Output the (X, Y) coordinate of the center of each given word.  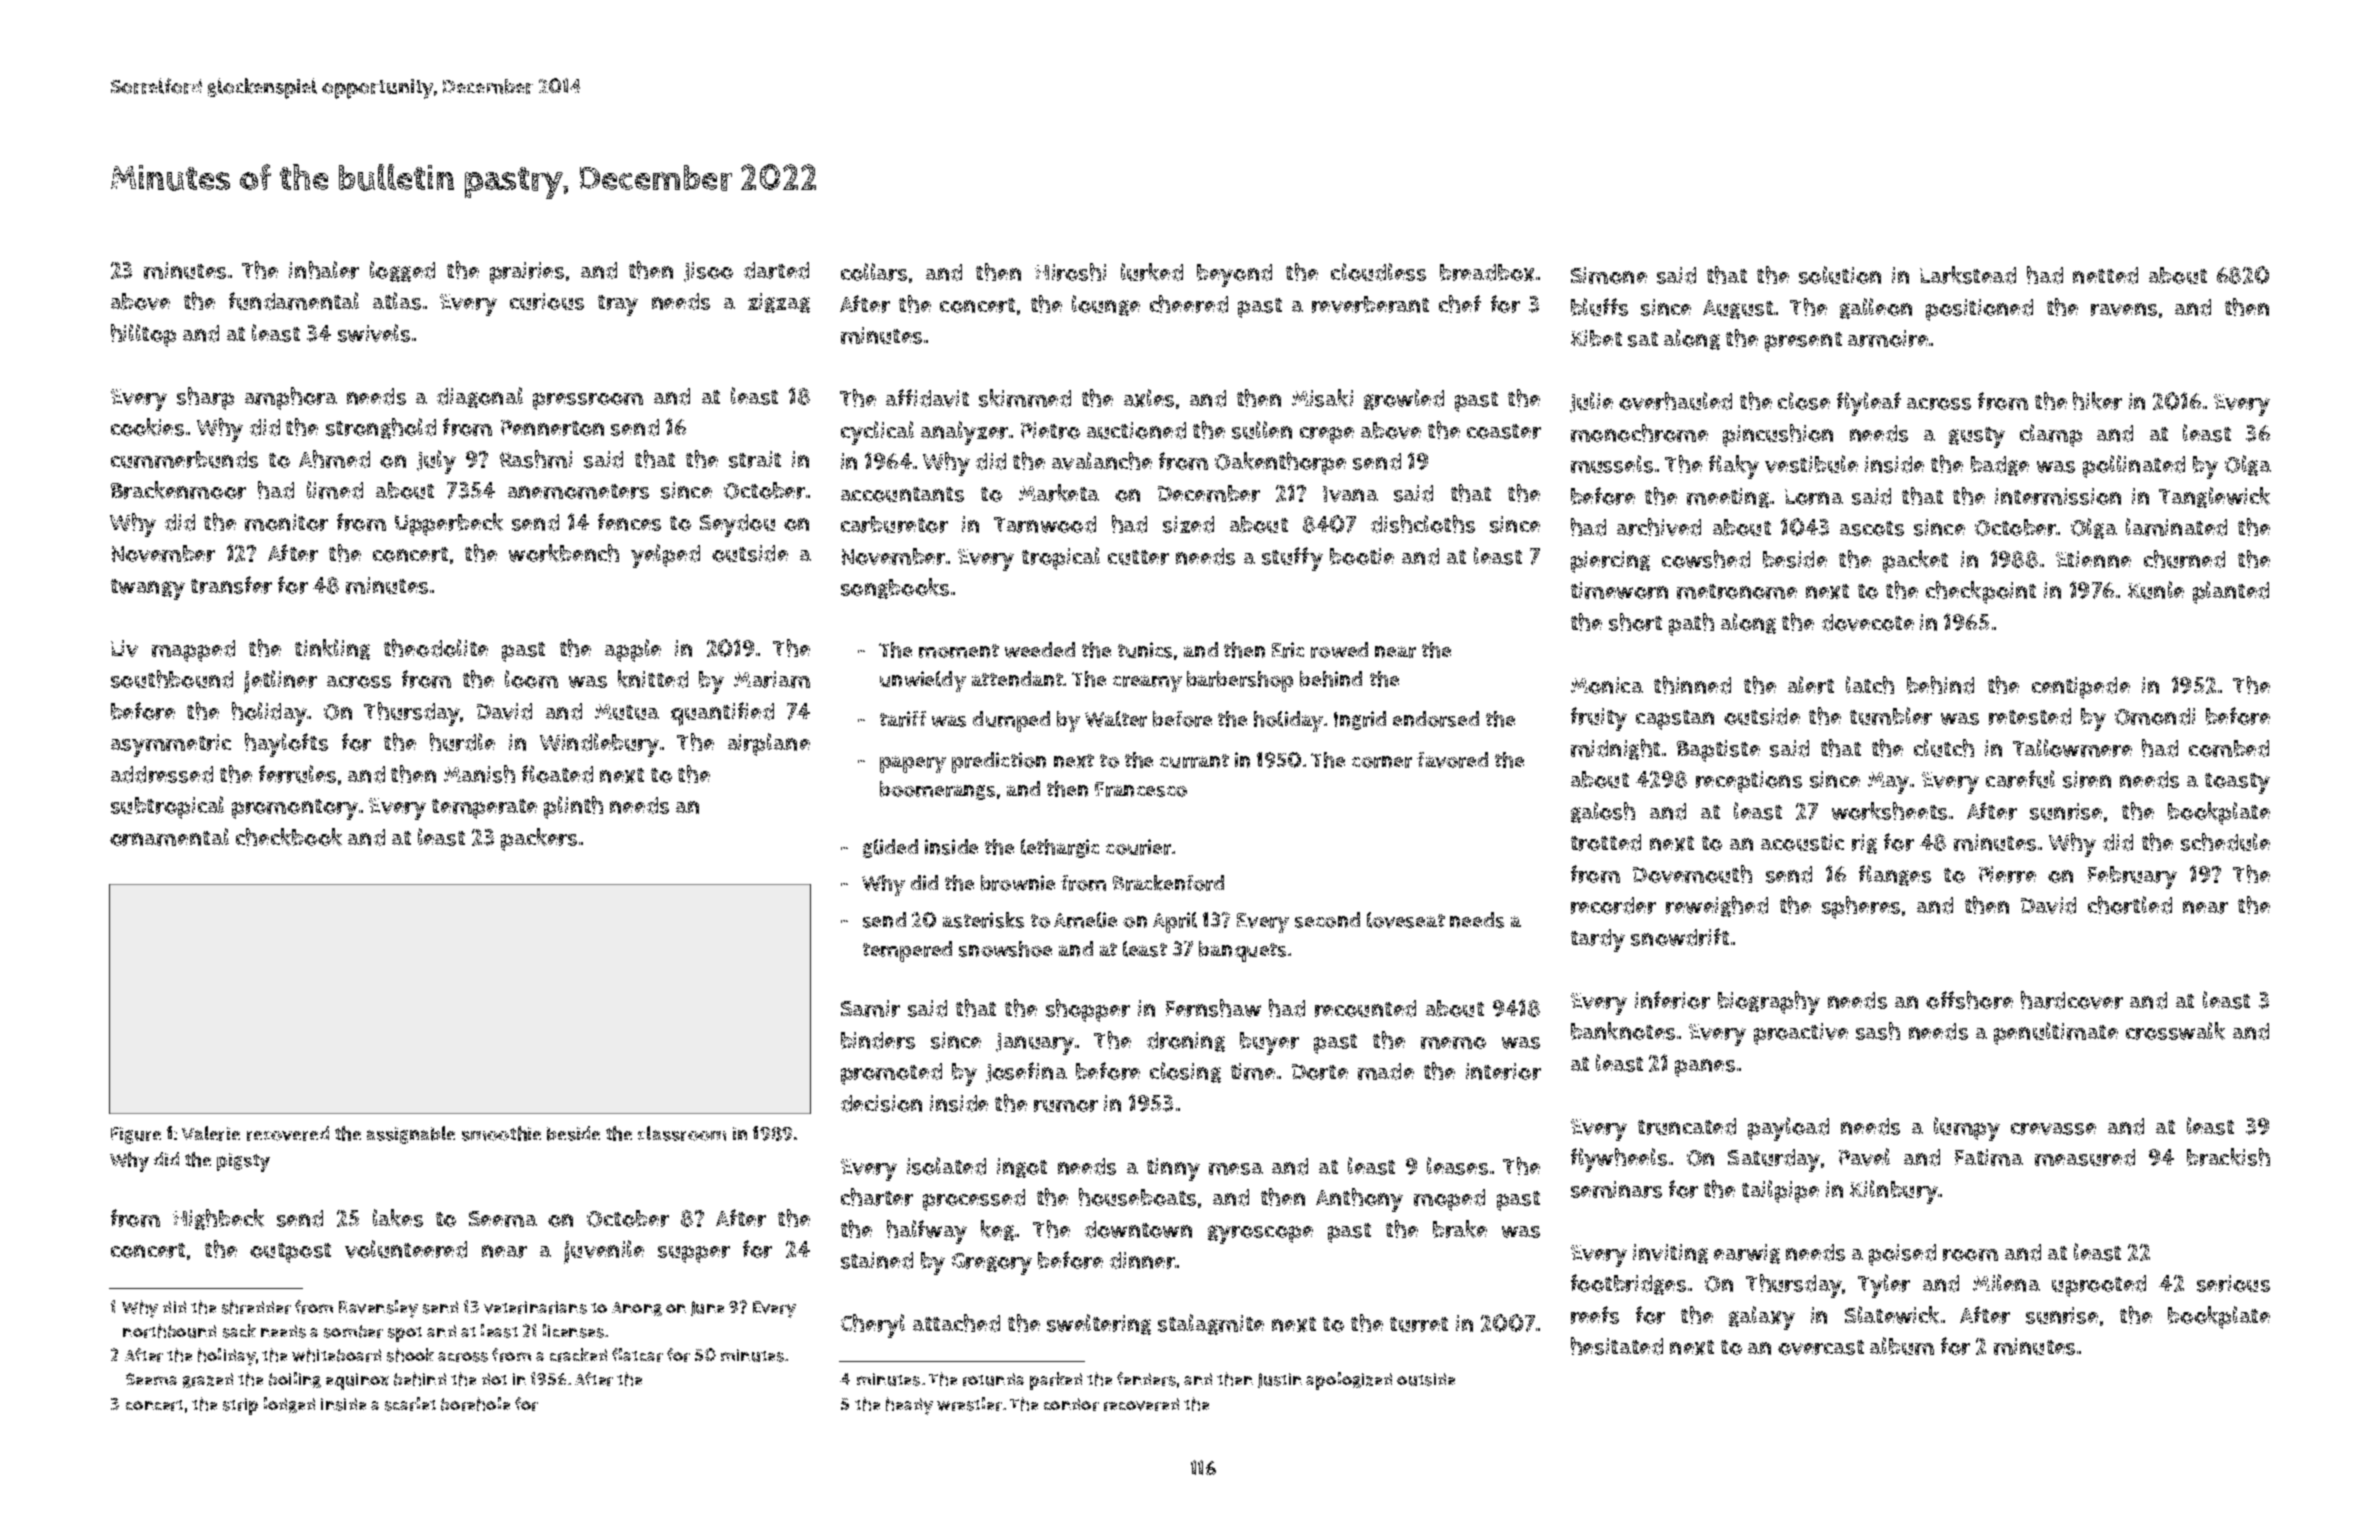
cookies (147, 427)
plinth (573, 807)
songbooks (895, 588)
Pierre (2007, 874)
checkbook (289, 837)
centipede (2081, 688)
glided (890, 848)
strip (240, 1406)
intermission (2058, 496)
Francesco (1141, 789)
